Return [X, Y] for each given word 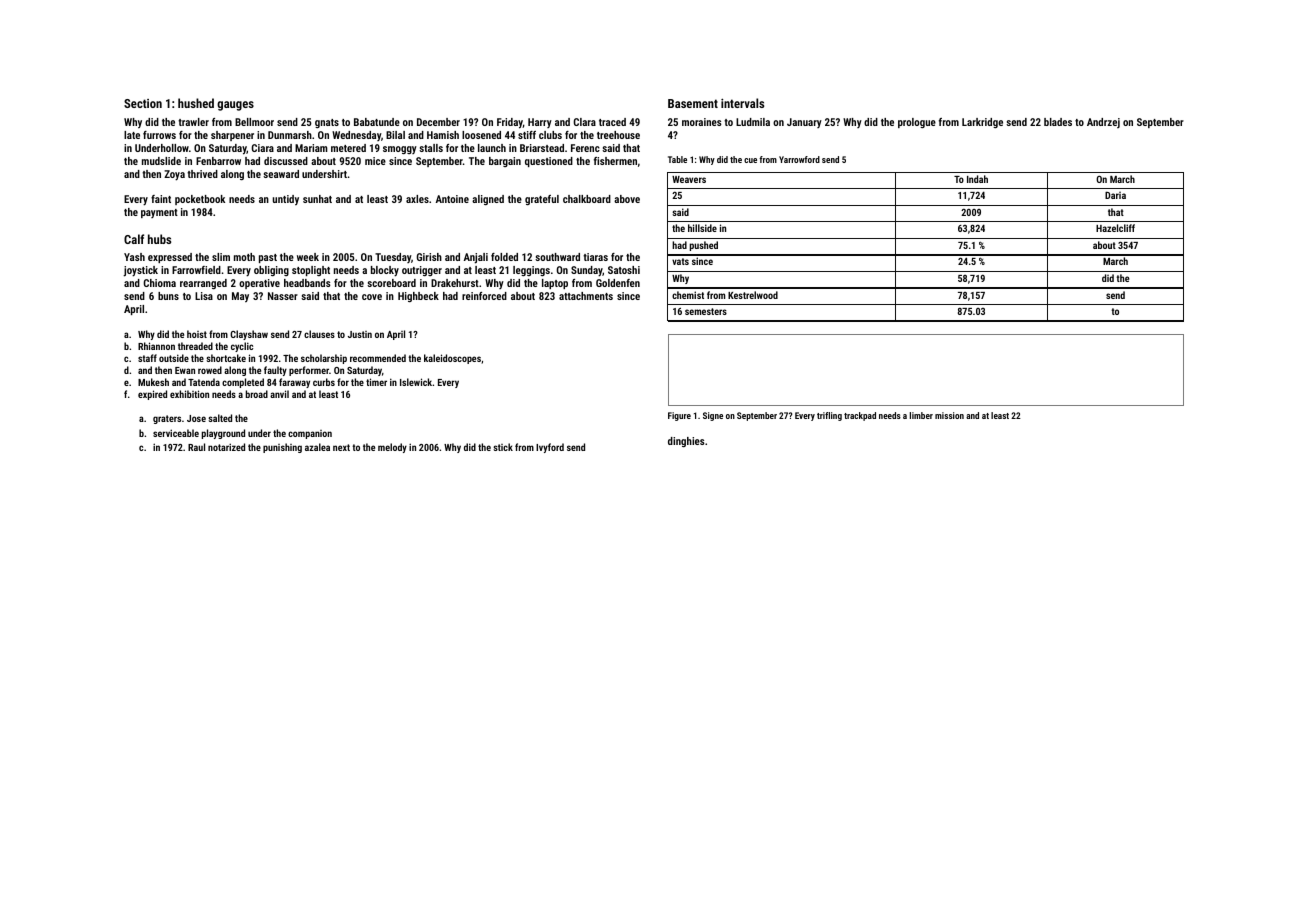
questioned [549, 162]
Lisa [204, 296]
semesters [706, 311]
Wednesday [356, 136]
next [341, 447]
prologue [917, 123]
